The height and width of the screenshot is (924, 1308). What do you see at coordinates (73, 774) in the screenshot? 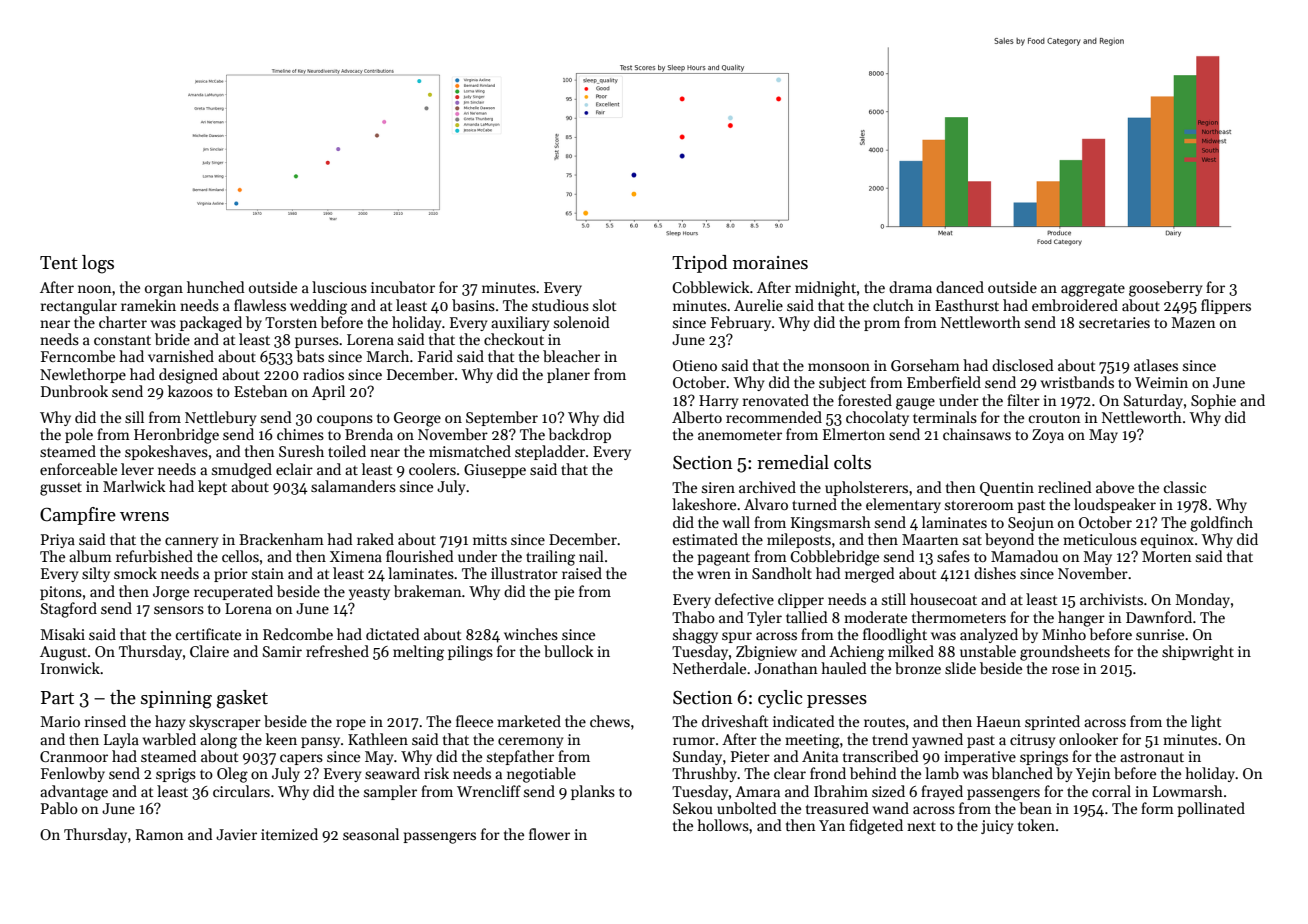
I see `Fenlowby` at bounding box center [73, 774].
